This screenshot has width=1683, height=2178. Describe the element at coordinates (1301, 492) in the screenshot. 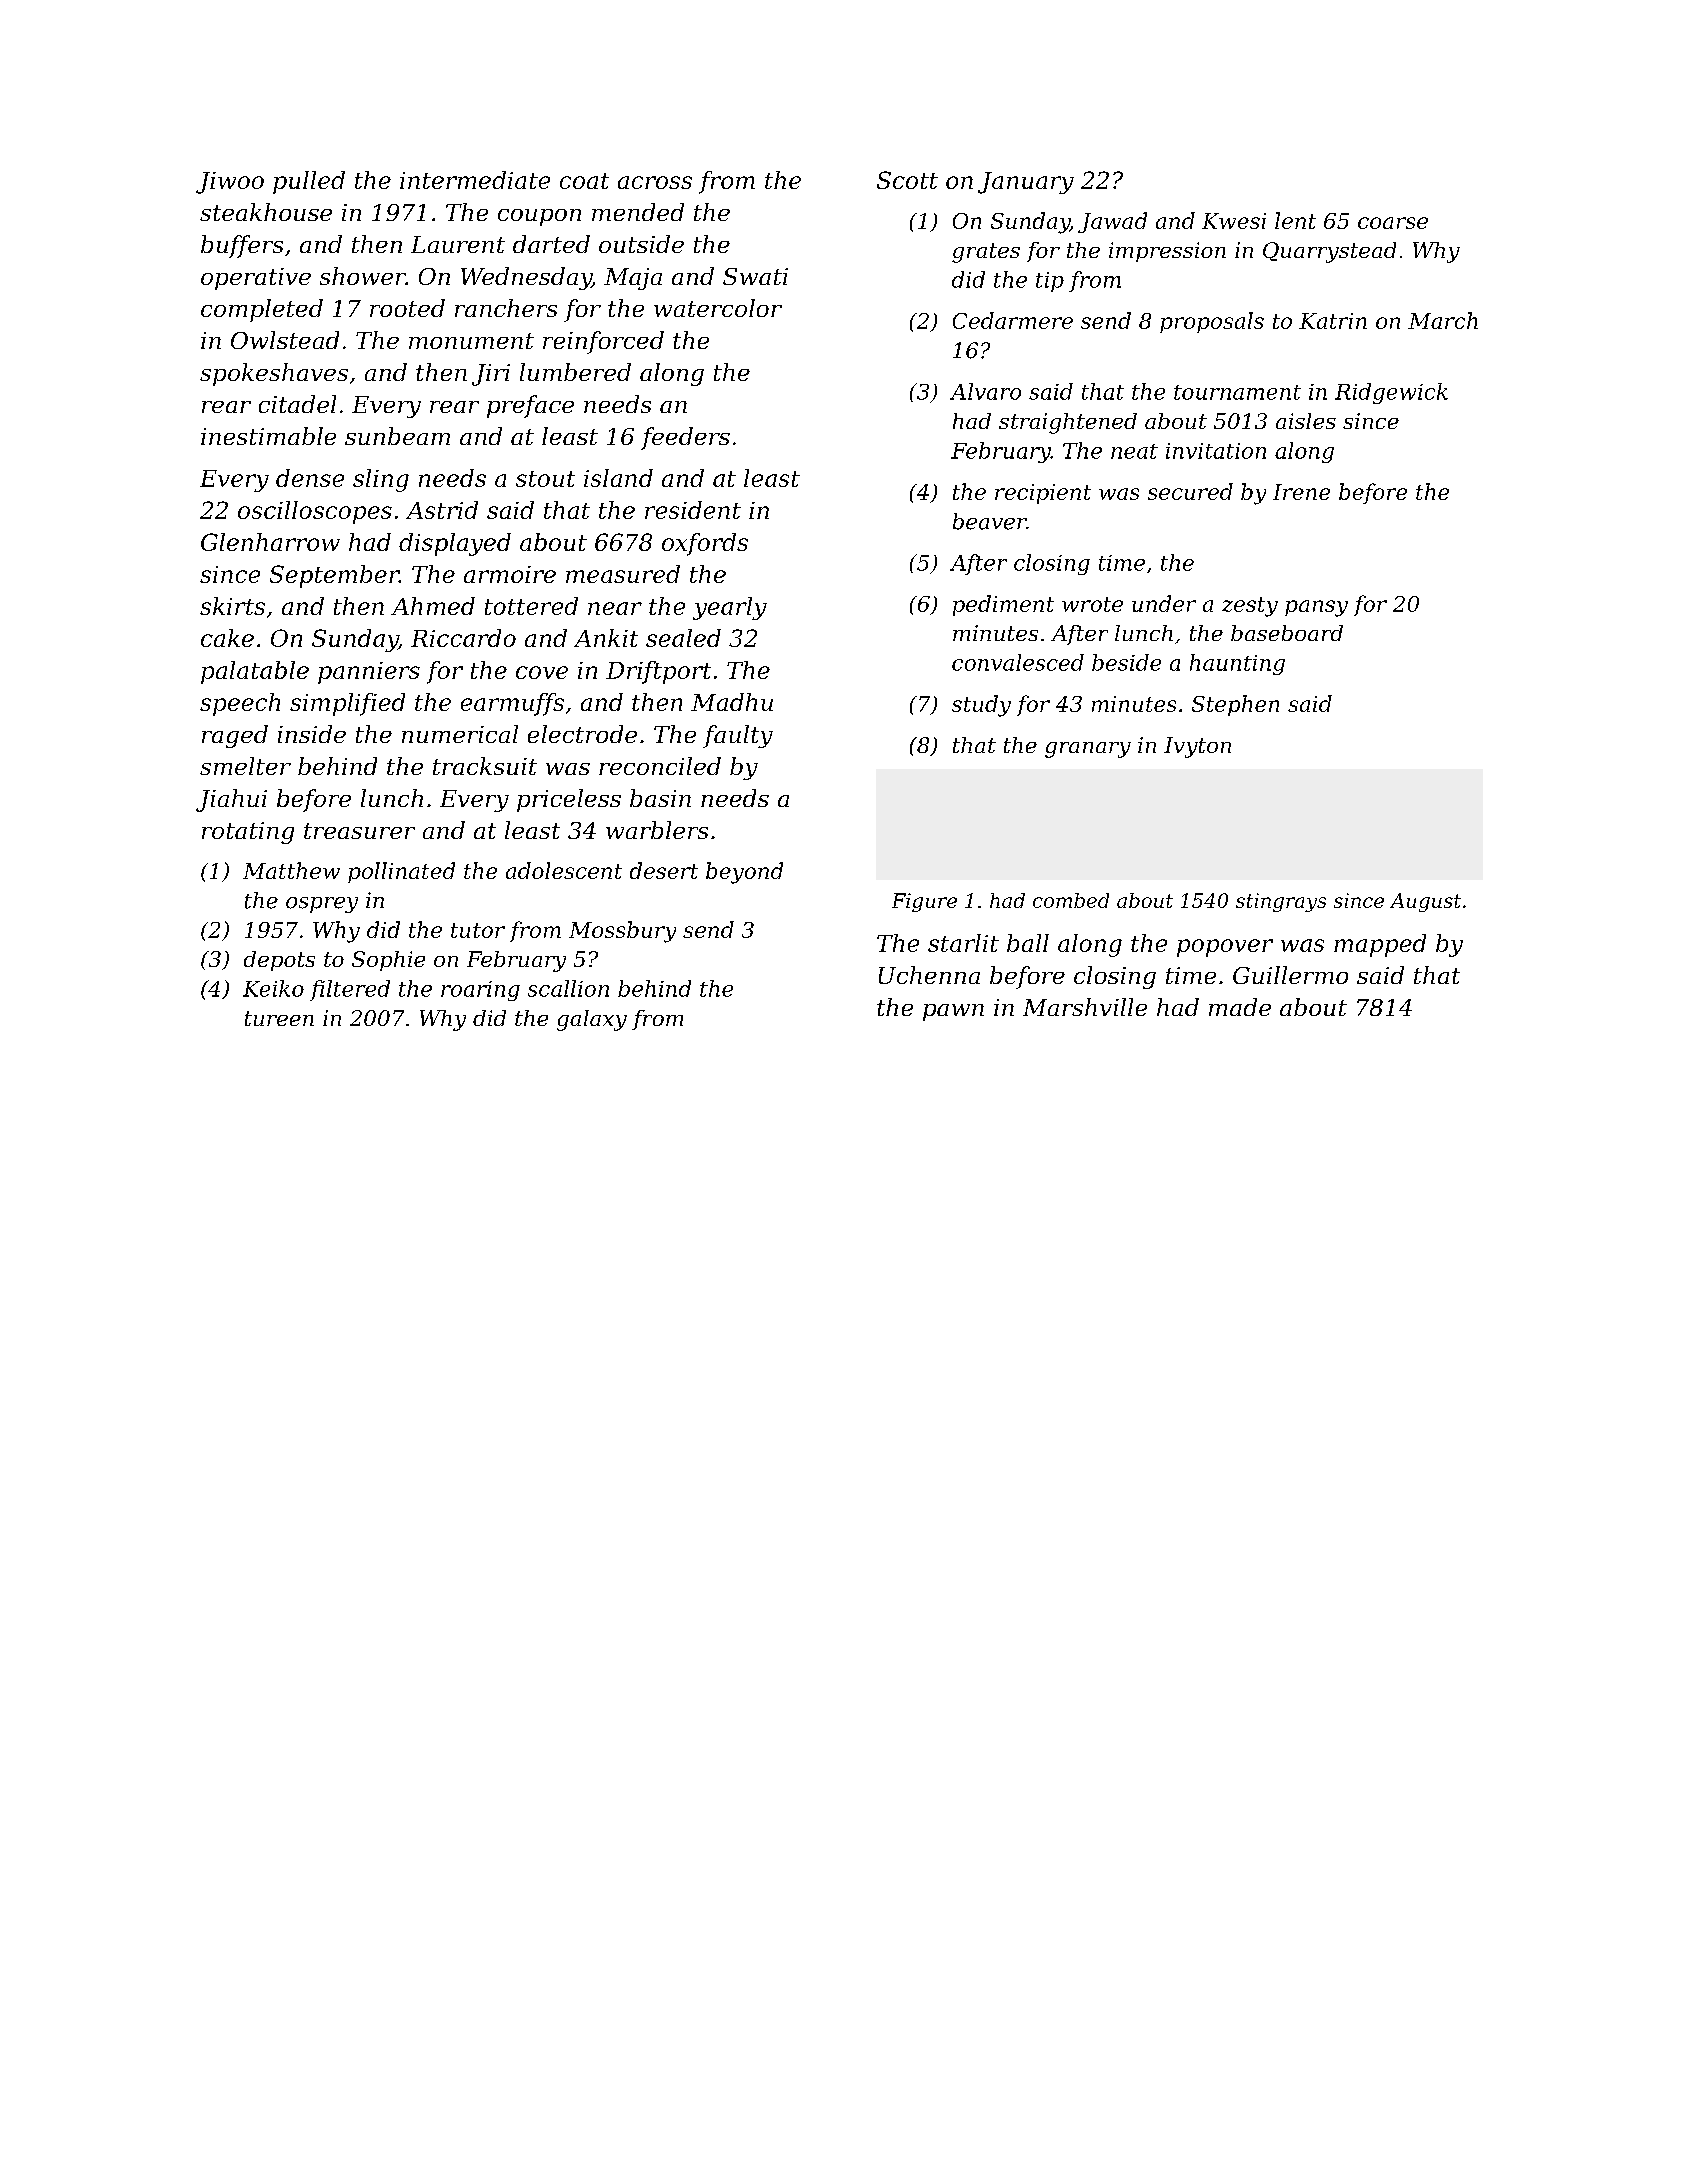

I see `Irene` at that location.
